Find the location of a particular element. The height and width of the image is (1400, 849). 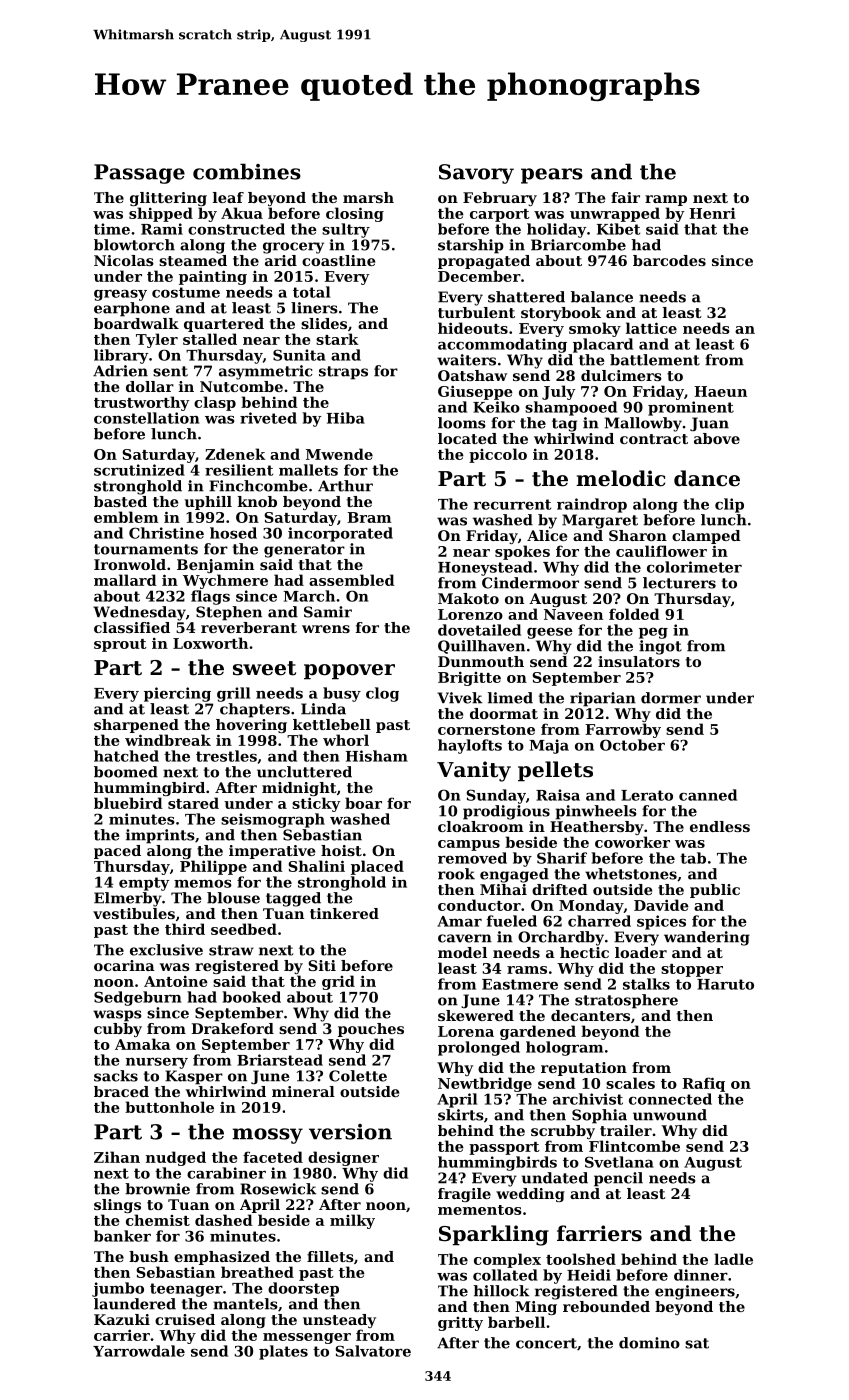

plates is located at coordinates (283, 1352).
